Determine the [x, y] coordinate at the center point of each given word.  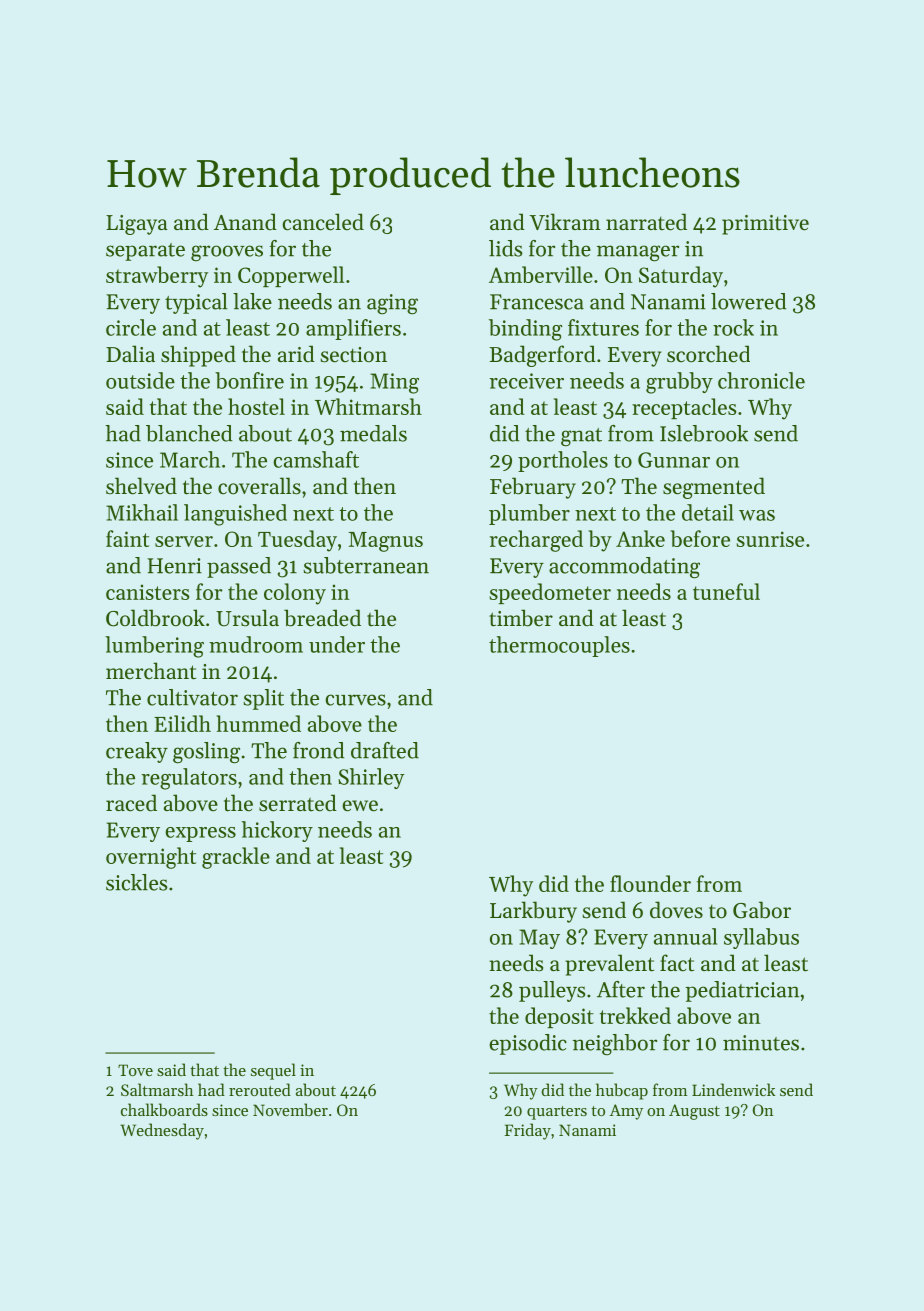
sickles [136, 882]
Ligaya [137, 225]
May [539, 939]
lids [505, 248]
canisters [147, 592]
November [290, 1109]
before [700, 538]
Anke [640, 538]
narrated [646, 222]
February [533, 488]
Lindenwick [733, 1089]
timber [521, 618]
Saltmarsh [157, 1089]
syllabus [761, 938]
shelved [141, 486]
